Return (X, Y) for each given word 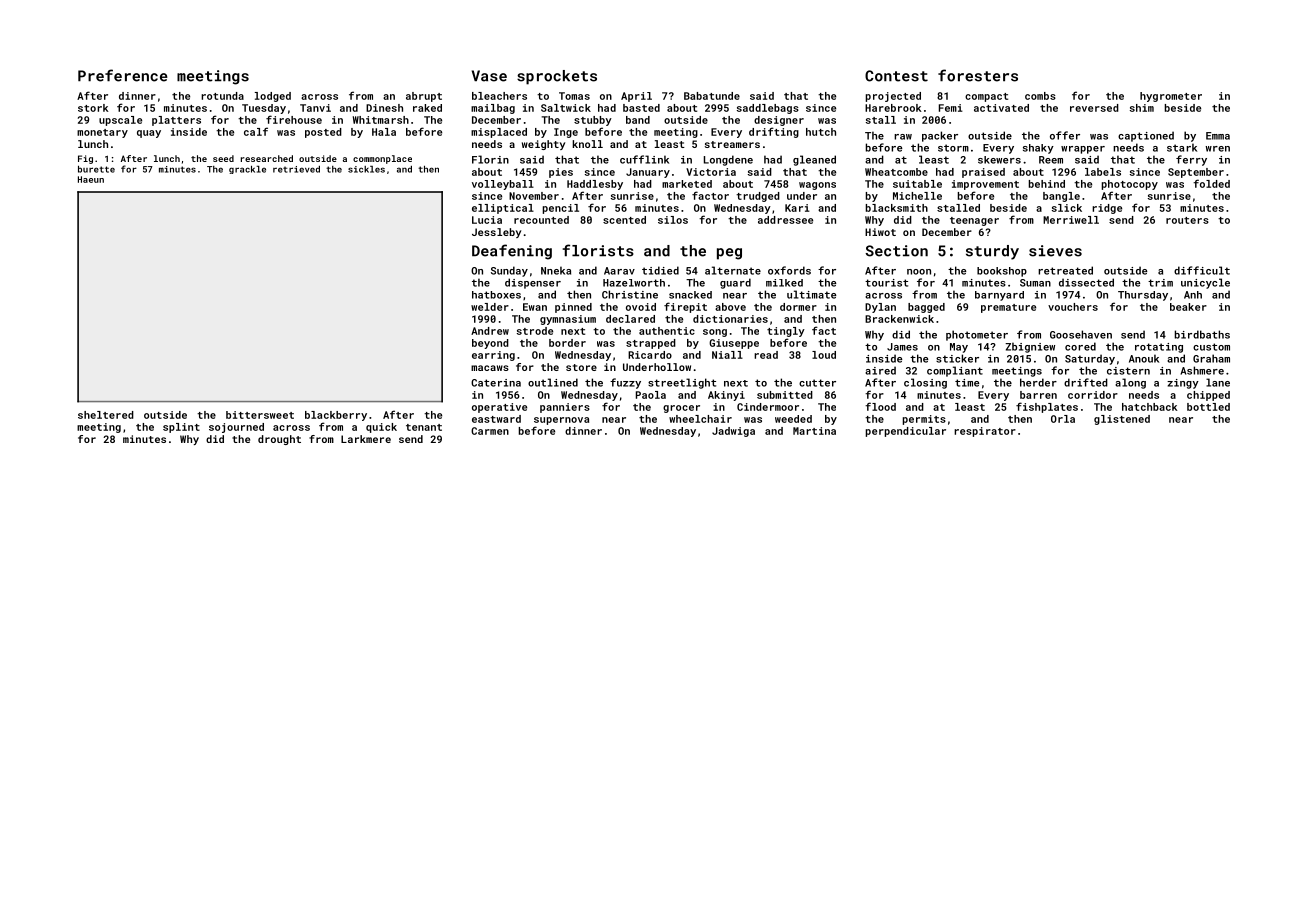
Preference (123, 75)
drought (279, 440)
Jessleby (496, 233)
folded (1211, 183)
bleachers (499, 96)
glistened (1122, 420)
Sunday (509, 271)
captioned (1146, 136)
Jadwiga (733, 432)
